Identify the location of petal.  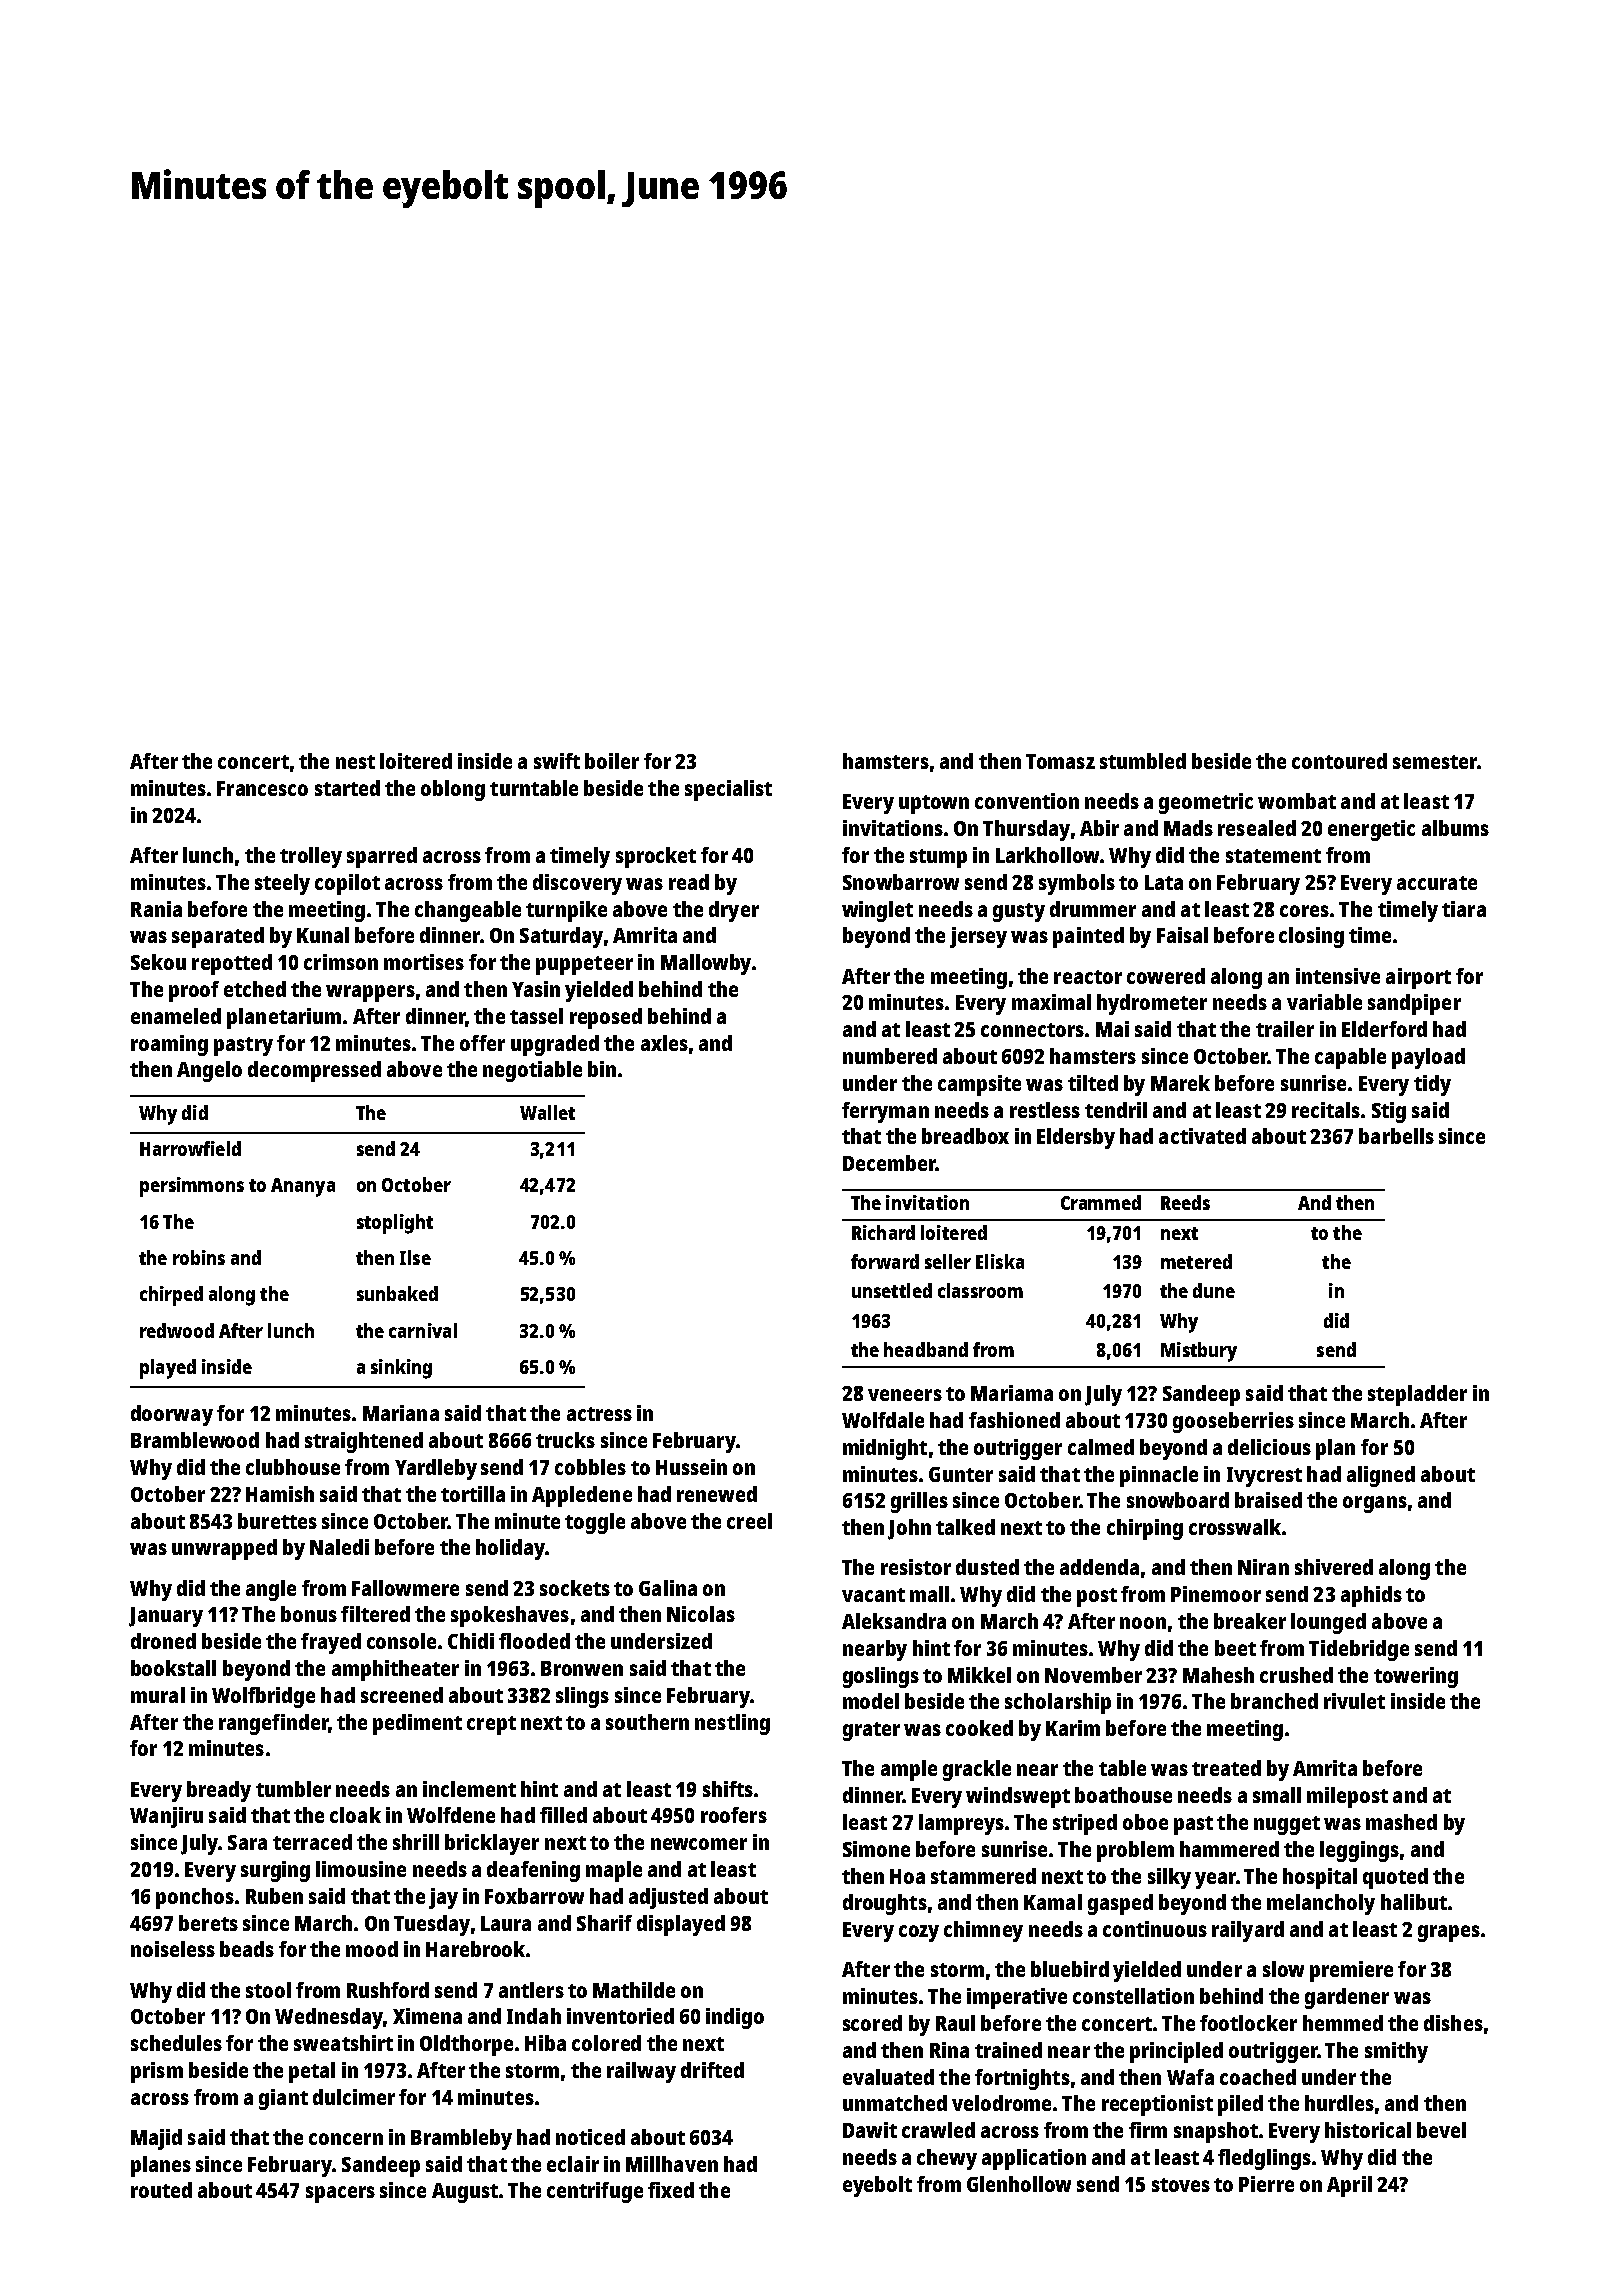
(312, 2072).
